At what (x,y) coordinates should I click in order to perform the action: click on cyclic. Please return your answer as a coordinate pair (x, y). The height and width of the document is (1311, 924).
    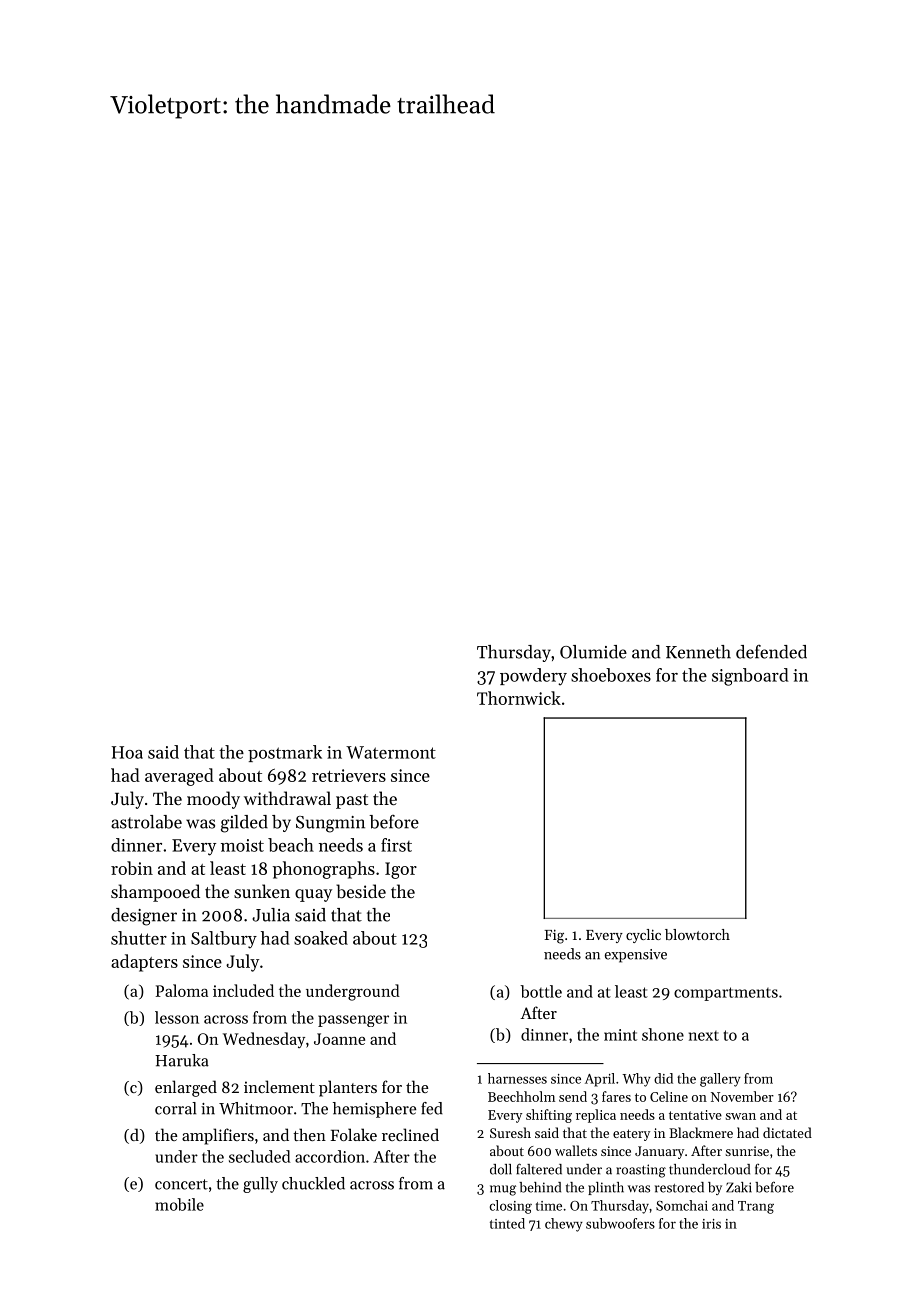
    Looking at the image, I should click on (643, 936).
